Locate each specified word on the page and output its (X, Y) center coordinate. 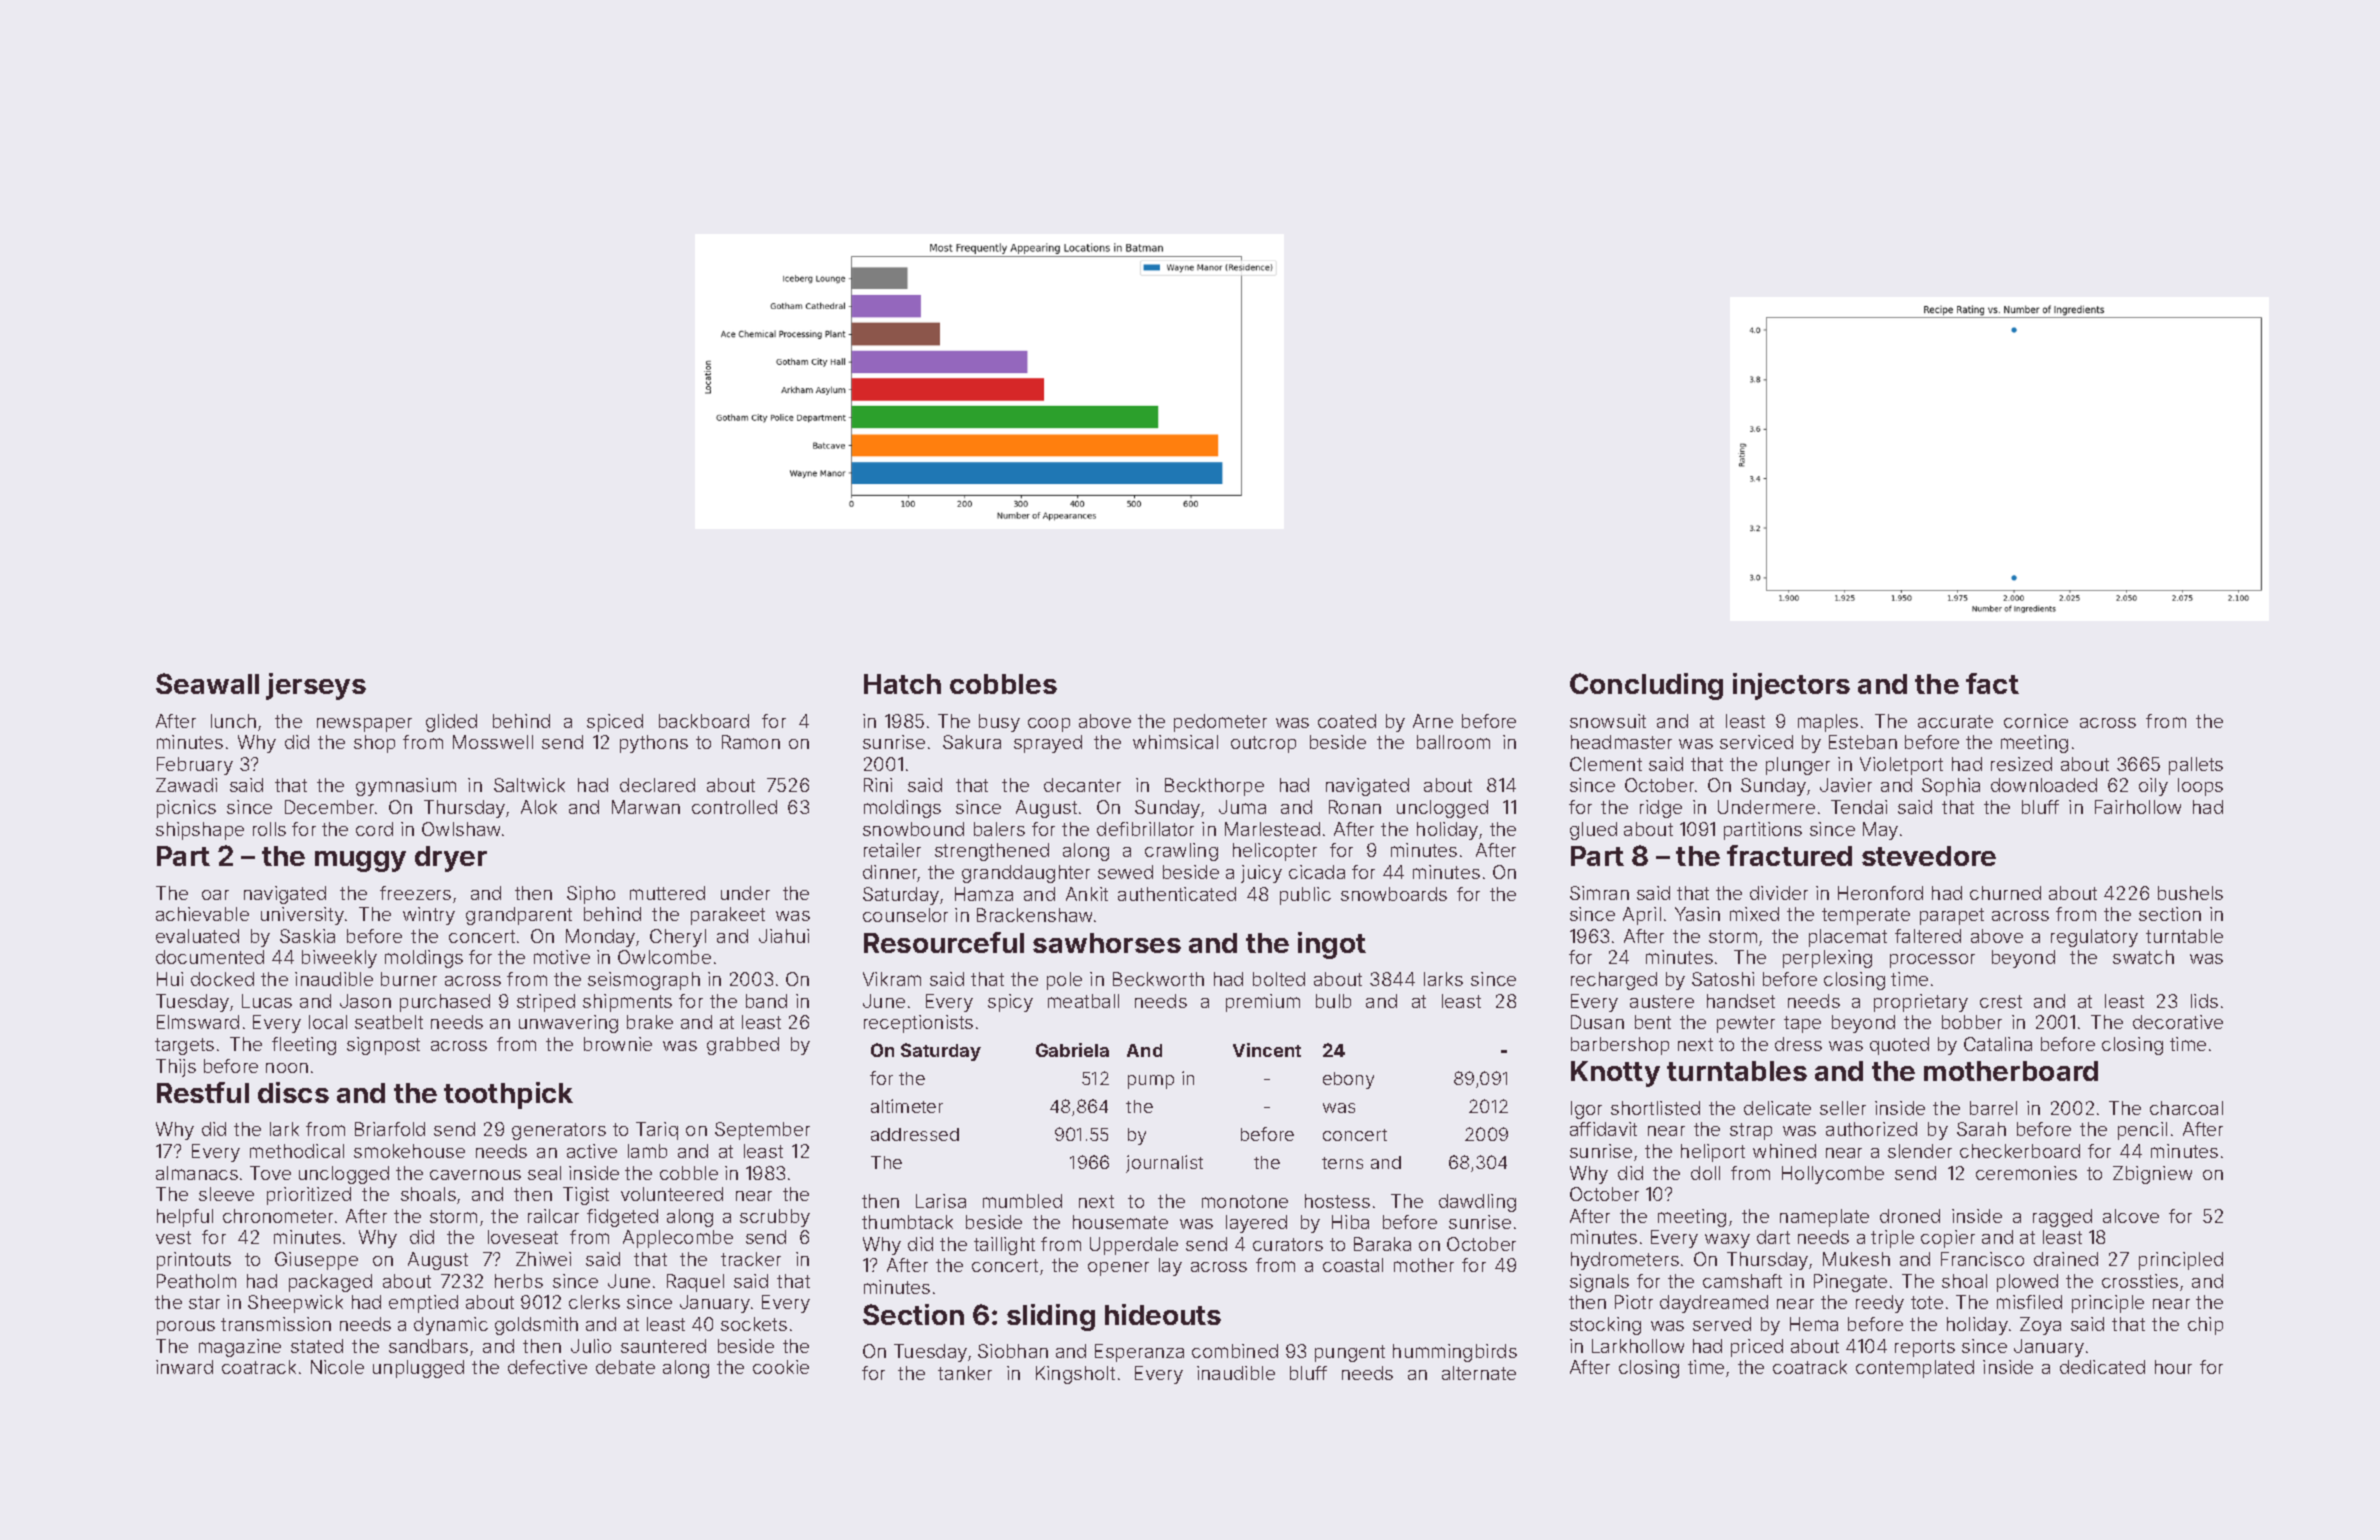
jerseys (316, 686)
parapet (1952, 916)
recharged (1614, 981)
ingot (1332, 945)
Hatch (902, 684)
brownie (618, 1044)
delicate (1777, 1108)
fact (1992, 683)
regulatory (2094, 938)
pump (1151, 1082)
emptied (423, 1304)
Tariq (657, 1131)
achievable (202, 914)
